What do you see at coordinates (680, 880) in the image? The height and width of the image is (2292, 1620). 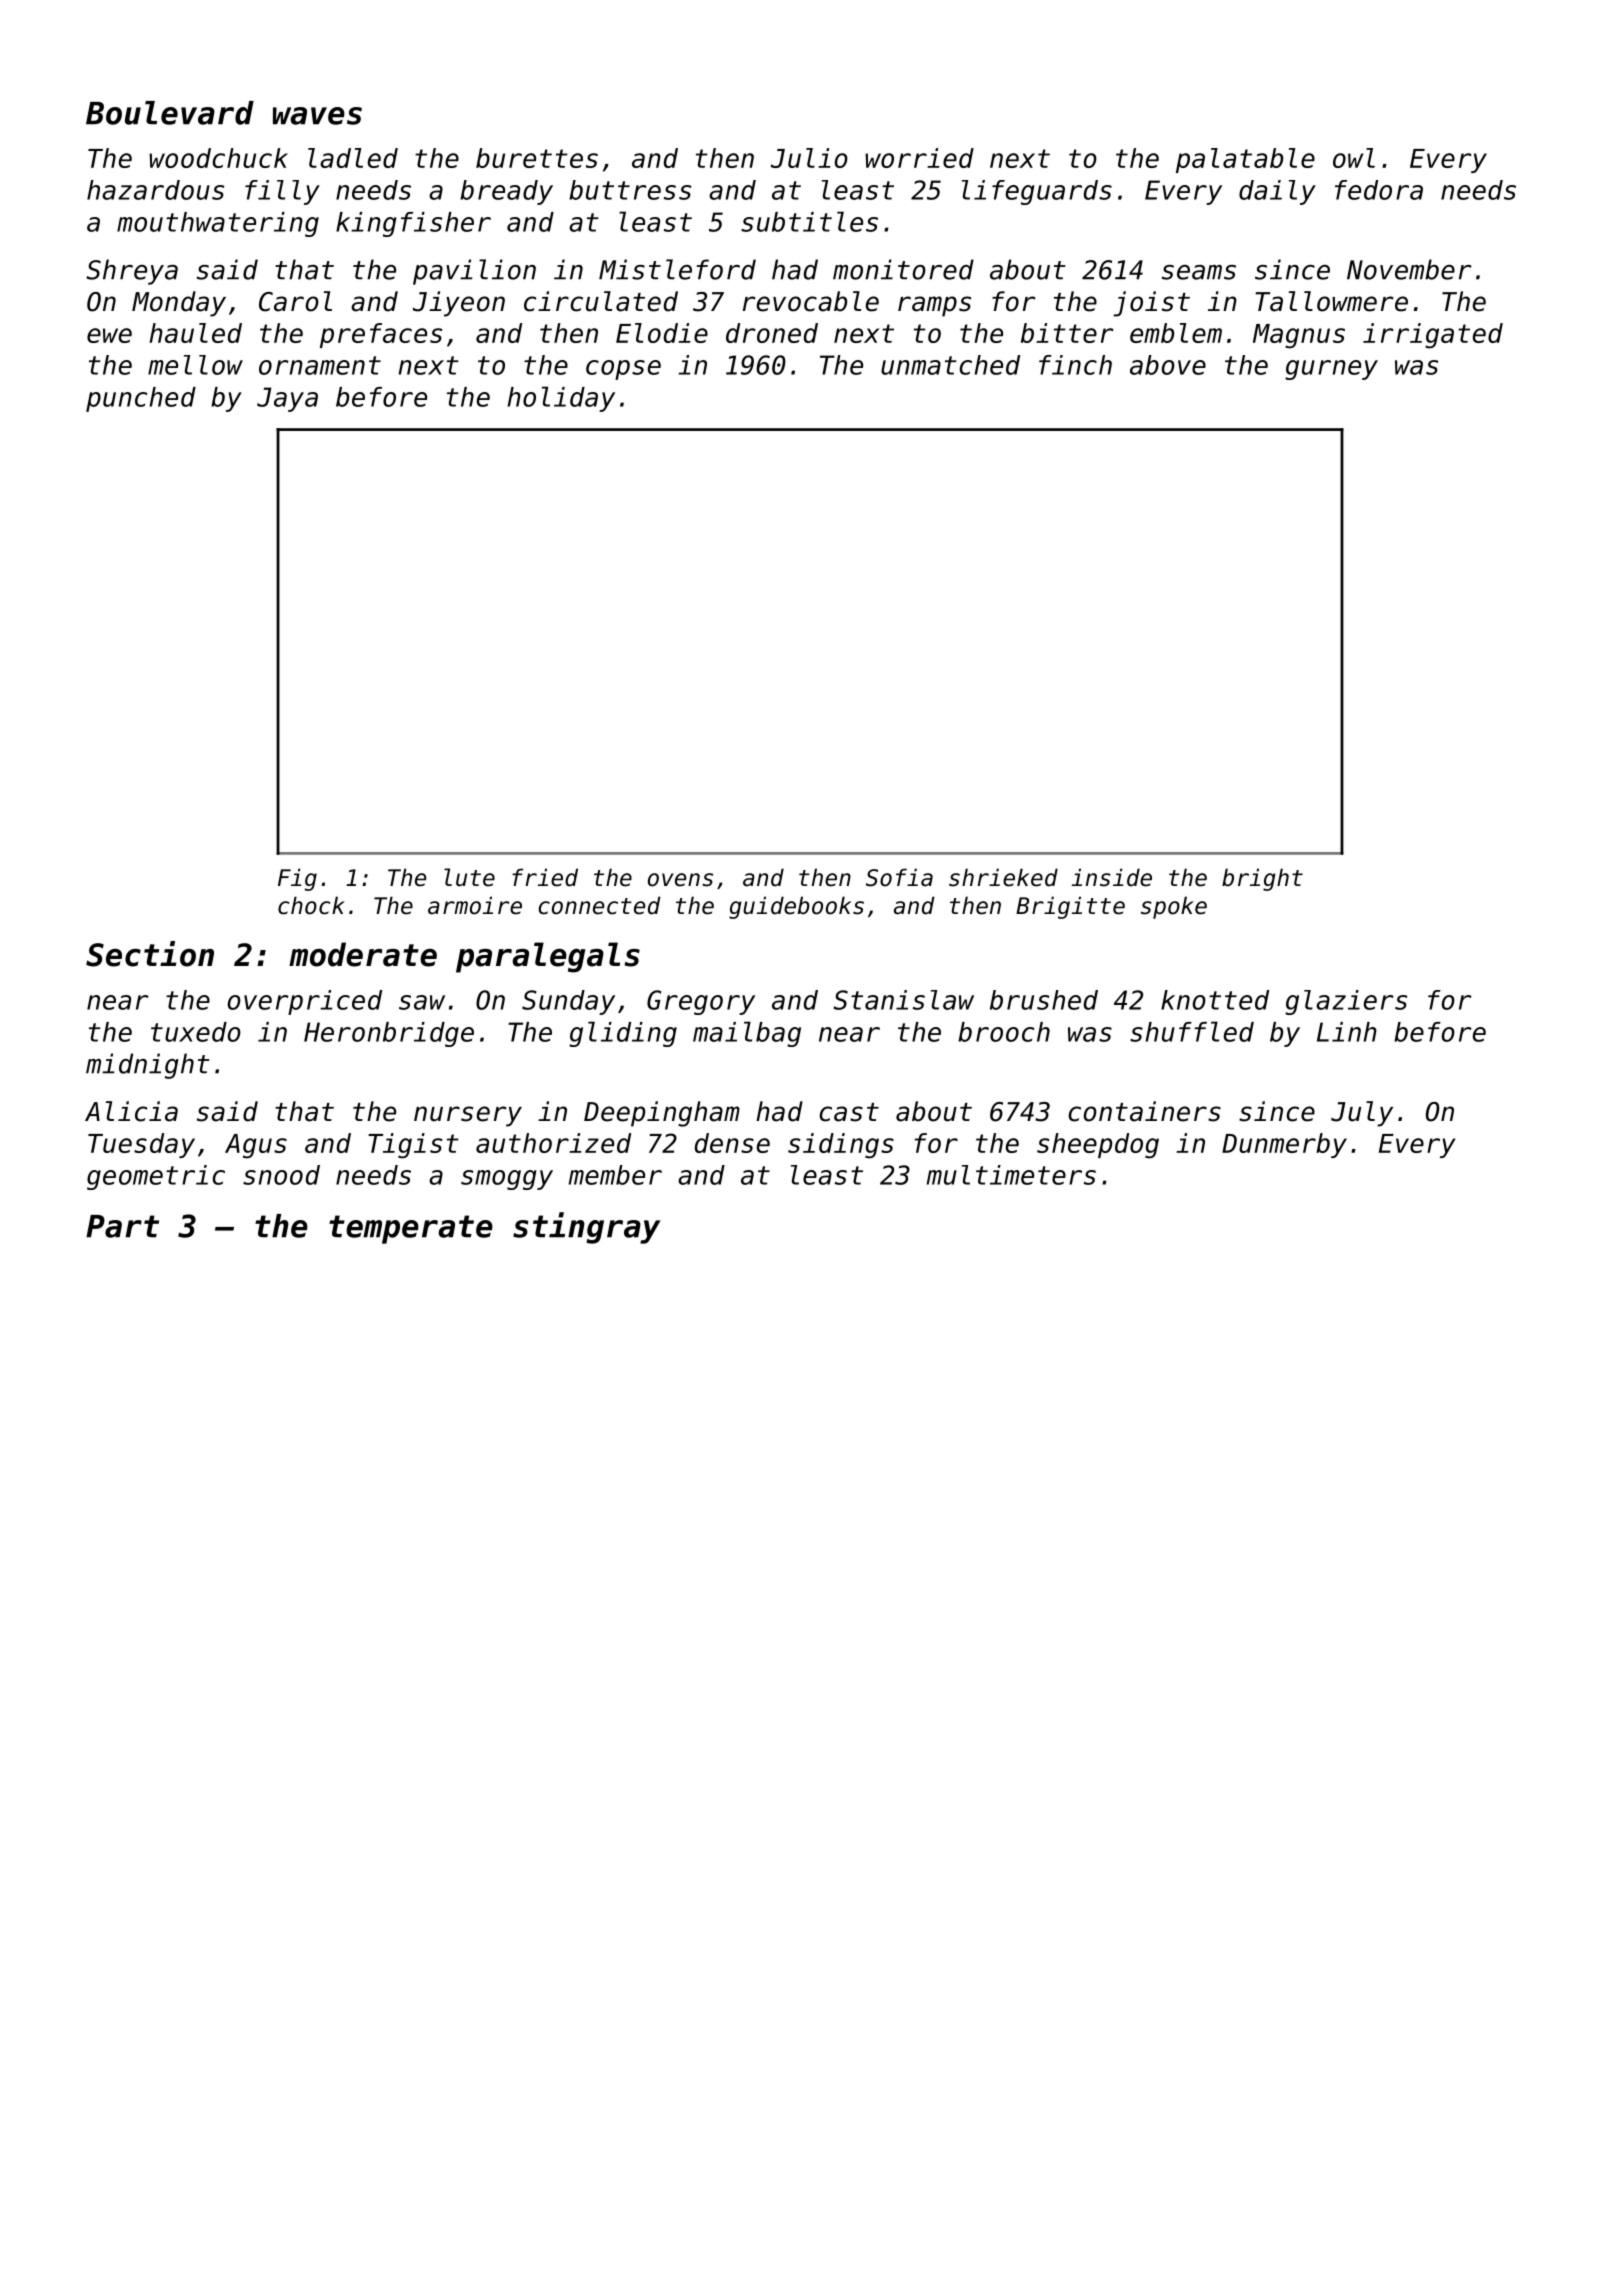 I see `ovens` at bounding box center [680, 880].
